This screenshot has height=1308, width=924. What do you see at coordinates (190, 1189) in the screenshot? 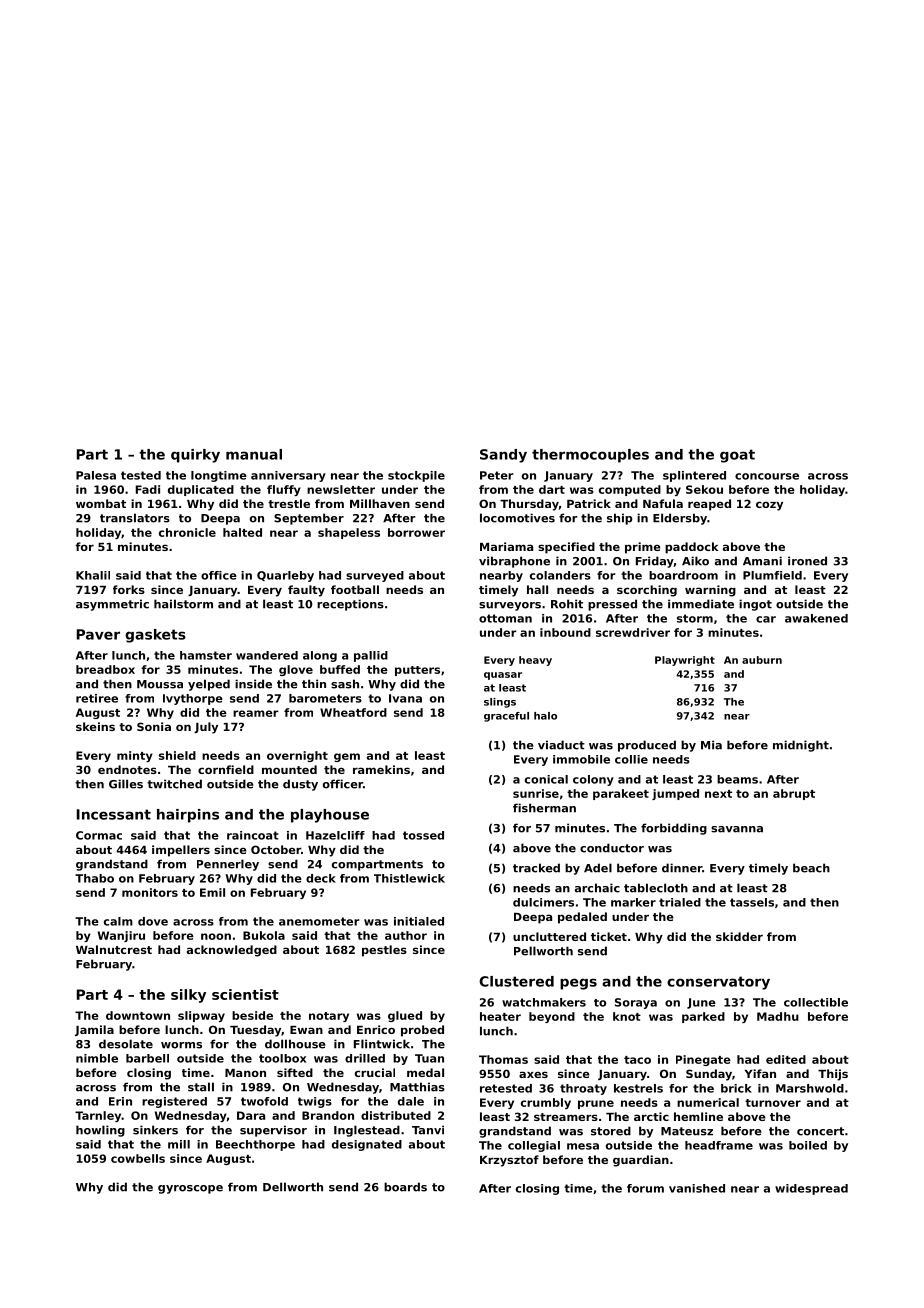
I see `gyroscope` at bounding box center [190, 1189].
